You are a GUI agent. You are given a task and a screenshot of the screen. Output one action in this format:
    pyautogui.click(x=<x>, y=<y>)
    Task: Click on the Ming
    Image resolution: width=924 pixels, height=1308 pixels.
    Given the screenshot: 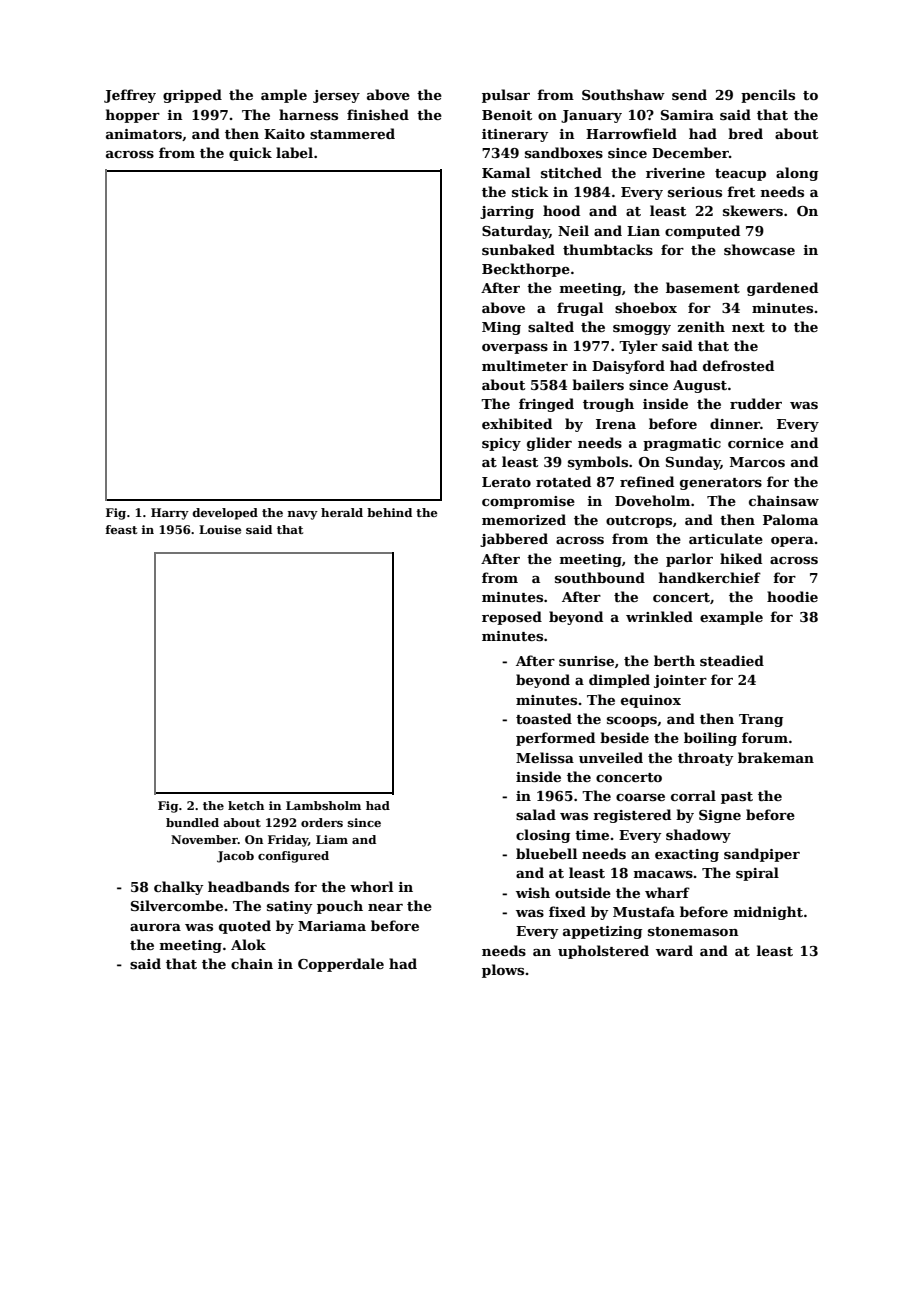 What is the action you would take?
    pyautogui.click(x=501, y=328)
